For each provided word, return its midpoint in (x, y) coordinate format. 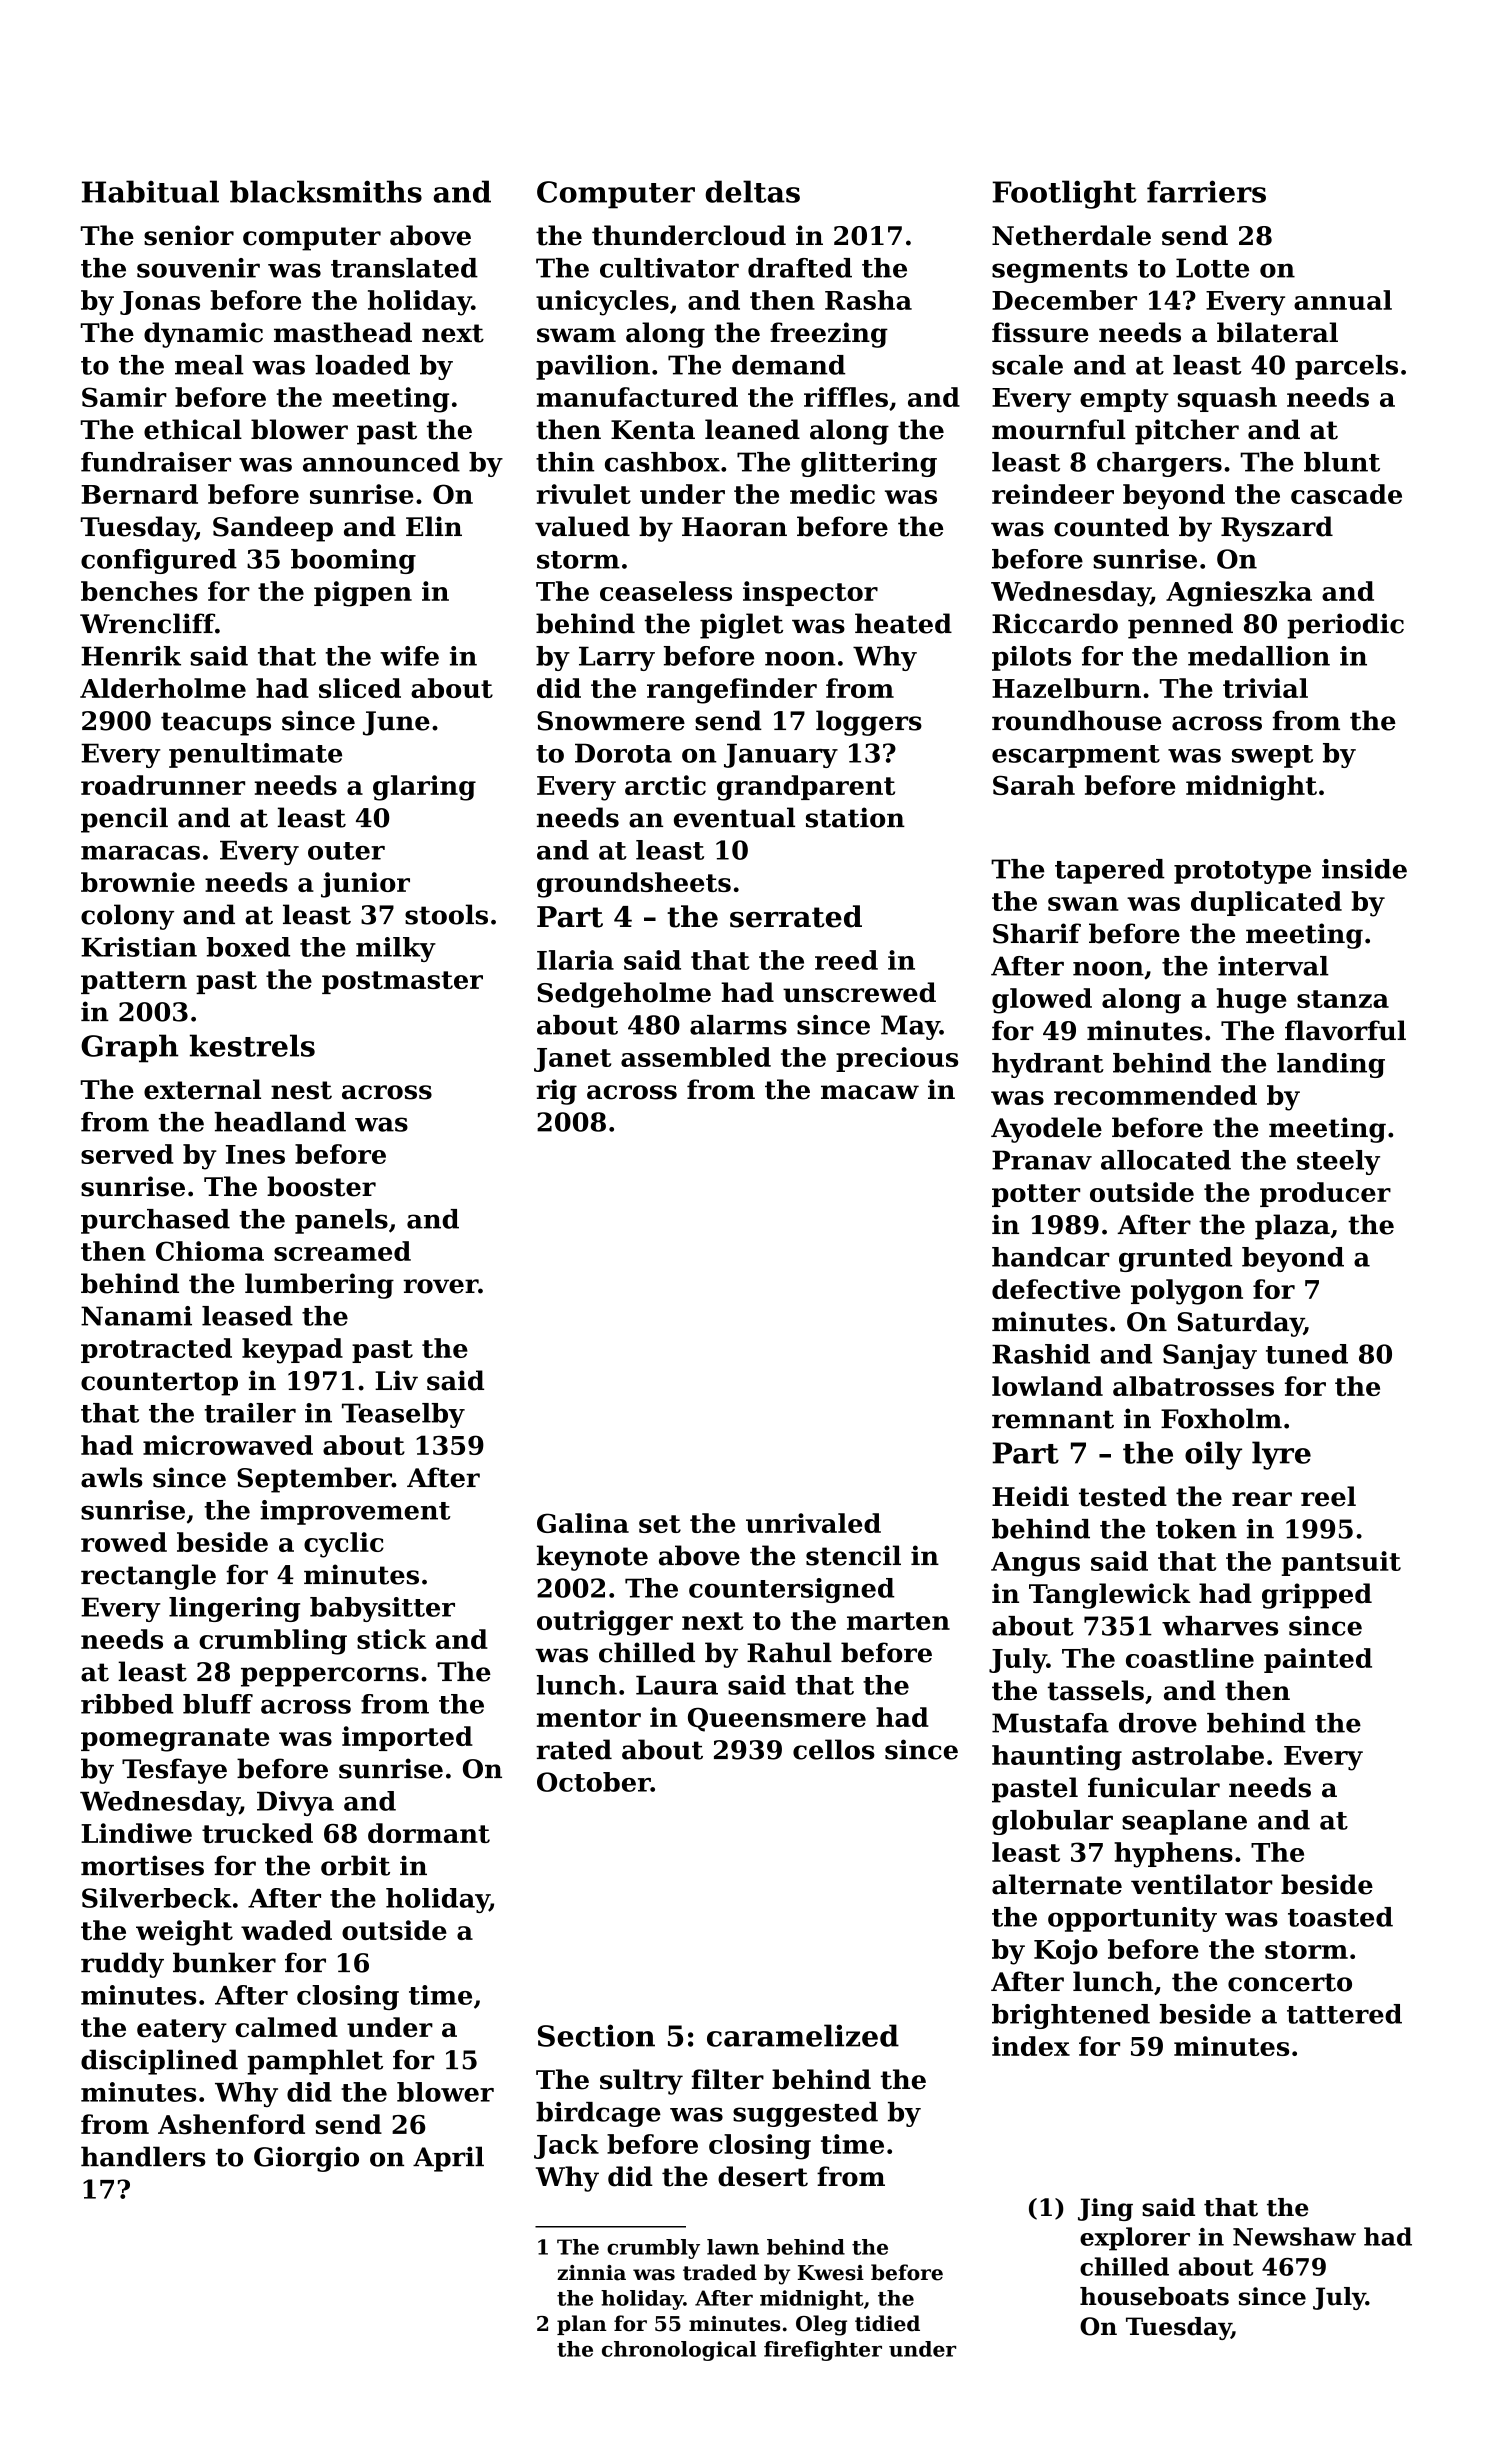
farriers (1206, 191)
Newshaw (1294, 2236)
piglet (741, 626)
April (448, 2159)
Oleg (821, 2325)
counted (1111, 526)
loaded (362, 365)
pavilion (593, 367)
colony (127, 917)
